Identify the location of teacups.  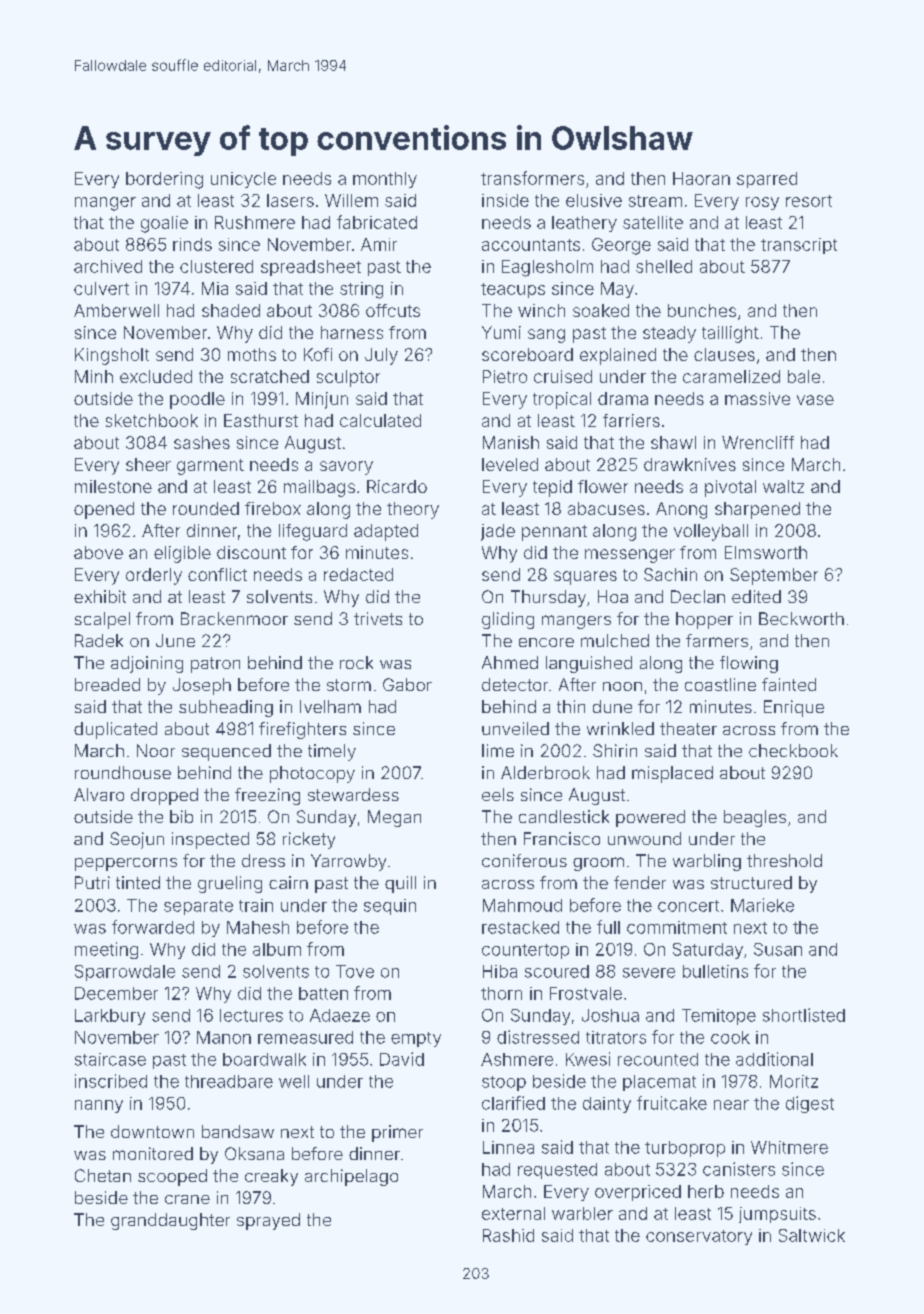
(513, 290).
